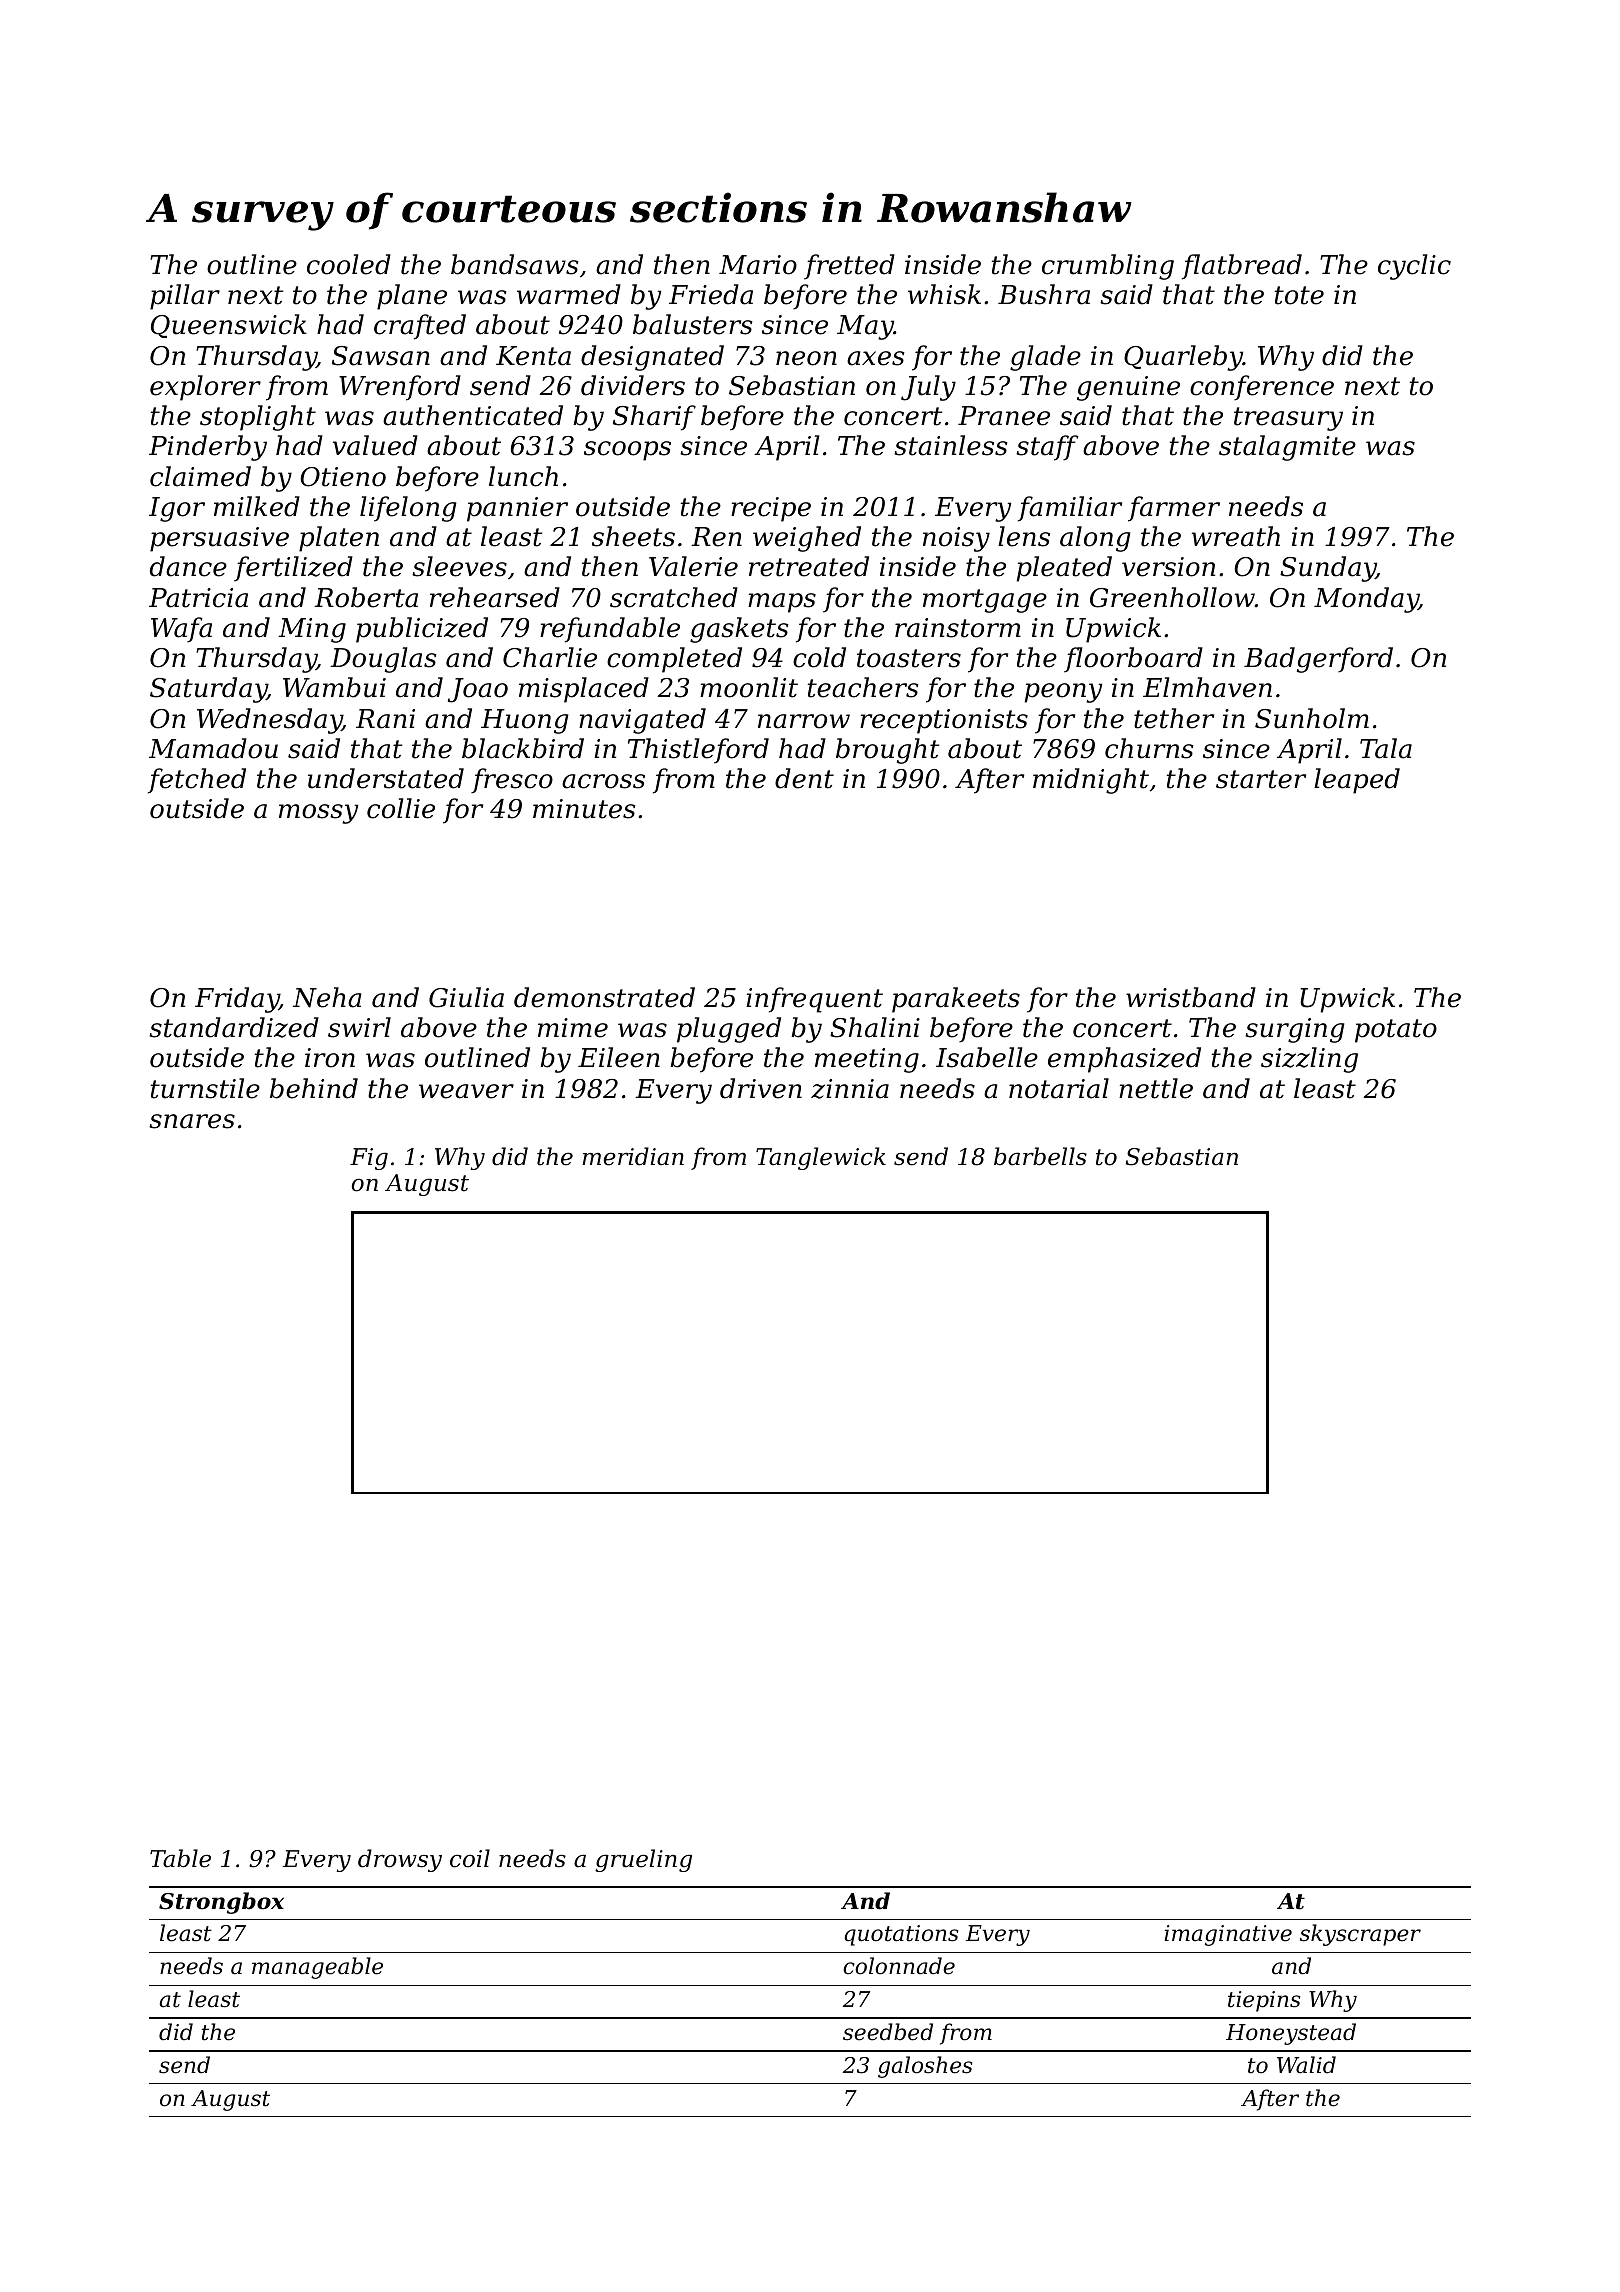  Describe the element at coordinates (925, 2067) in the screenshot. I see `galoshes` at that location.
